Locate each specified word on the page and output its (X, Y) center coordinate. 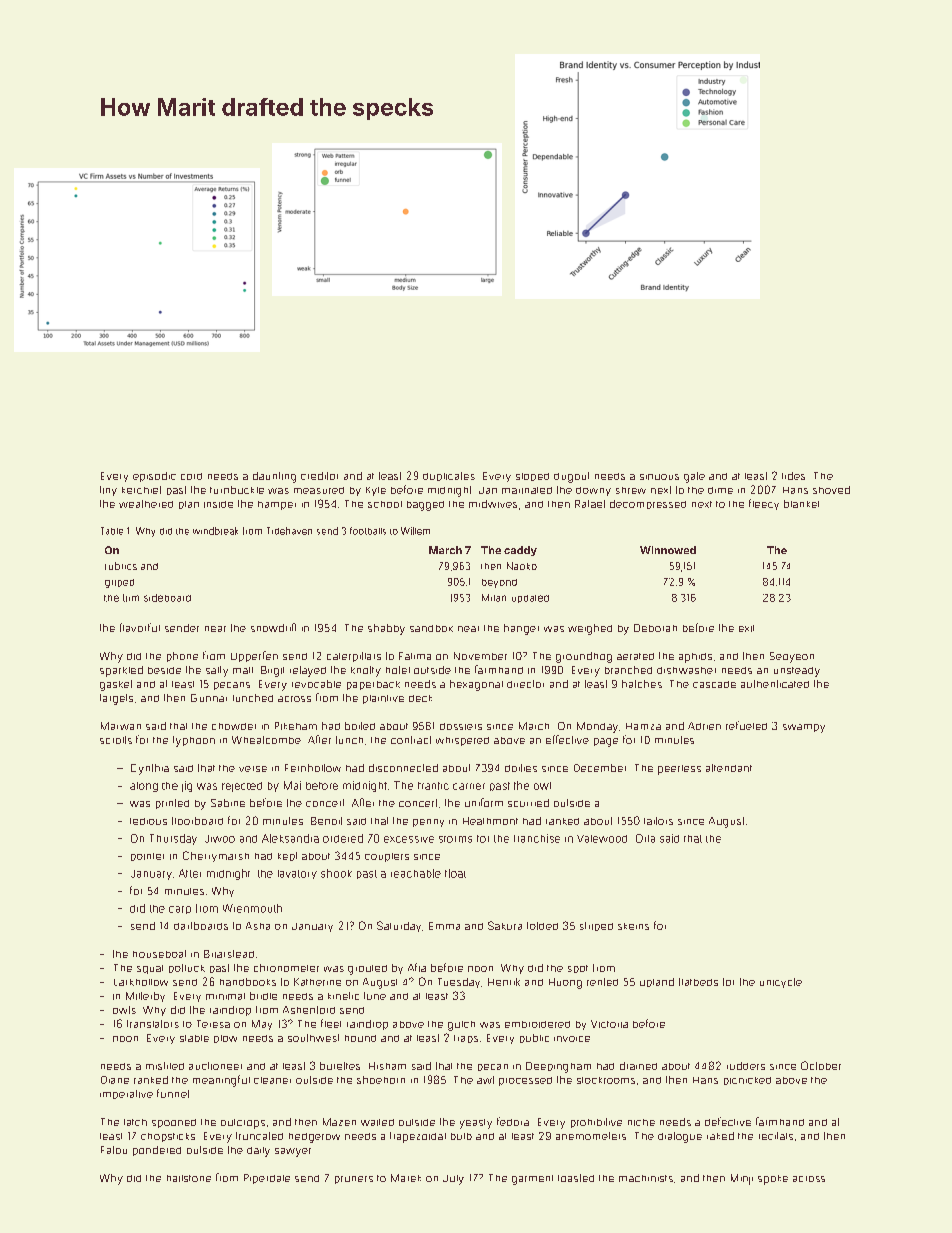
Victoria (609, 1024)
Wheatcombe (266, 740)
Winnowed (668, 550)
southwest (313, 1038)
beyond (499, 583)
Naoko (522, 566)
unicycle (781, 983)
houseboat (159, 954)
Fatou (114, 1150)
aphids (695, 658)
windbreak (215, 531)
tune (375, 996)
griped (119, 583)
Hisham (387, 1066)
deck (420, 698)
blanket (801, 504)
